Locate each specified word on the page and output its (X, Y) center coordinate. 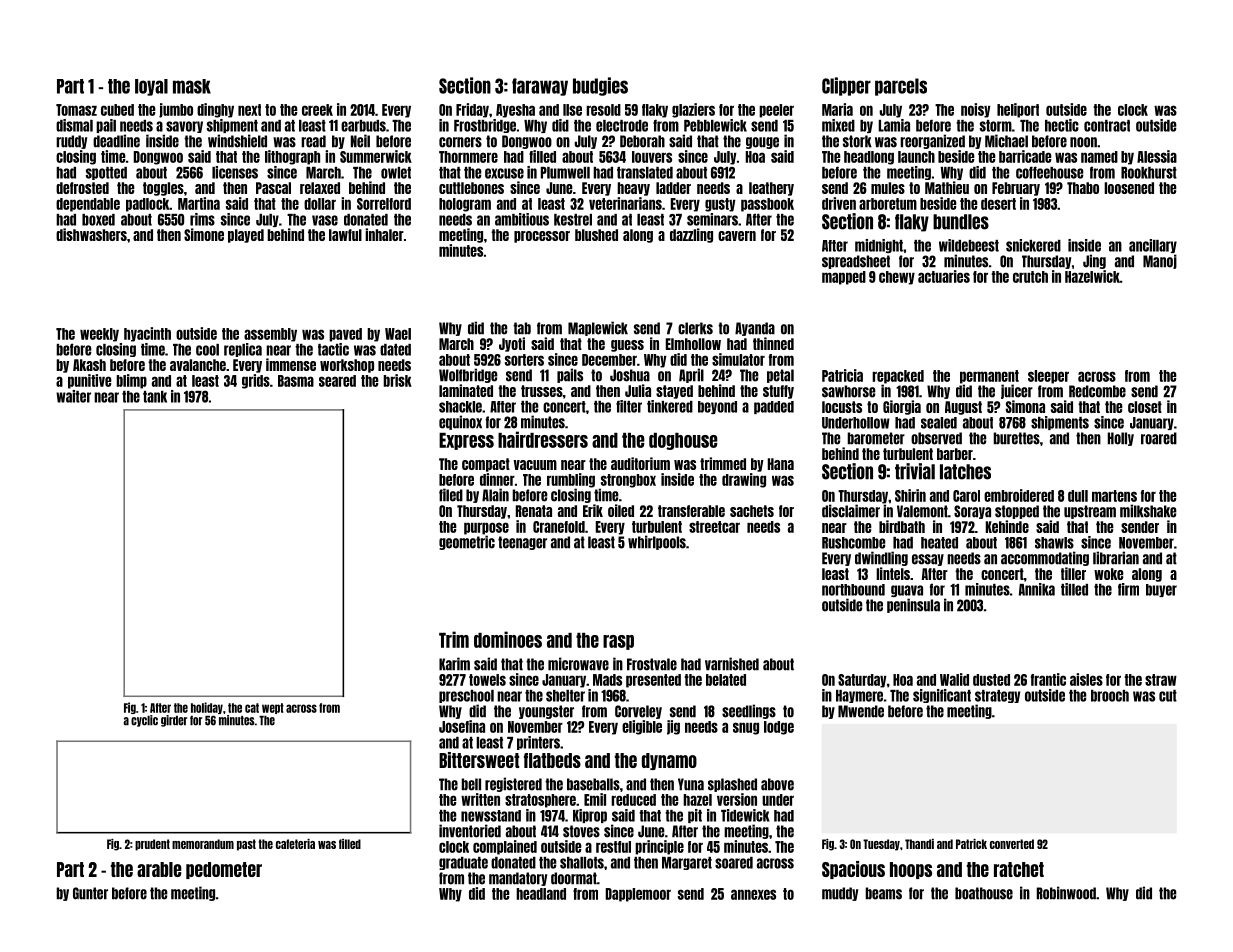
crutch (1030, 277)
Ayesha (515, 111)
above (777, 784)
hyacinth (147, 334)
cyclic (144, 721)
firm (1128, 589)
